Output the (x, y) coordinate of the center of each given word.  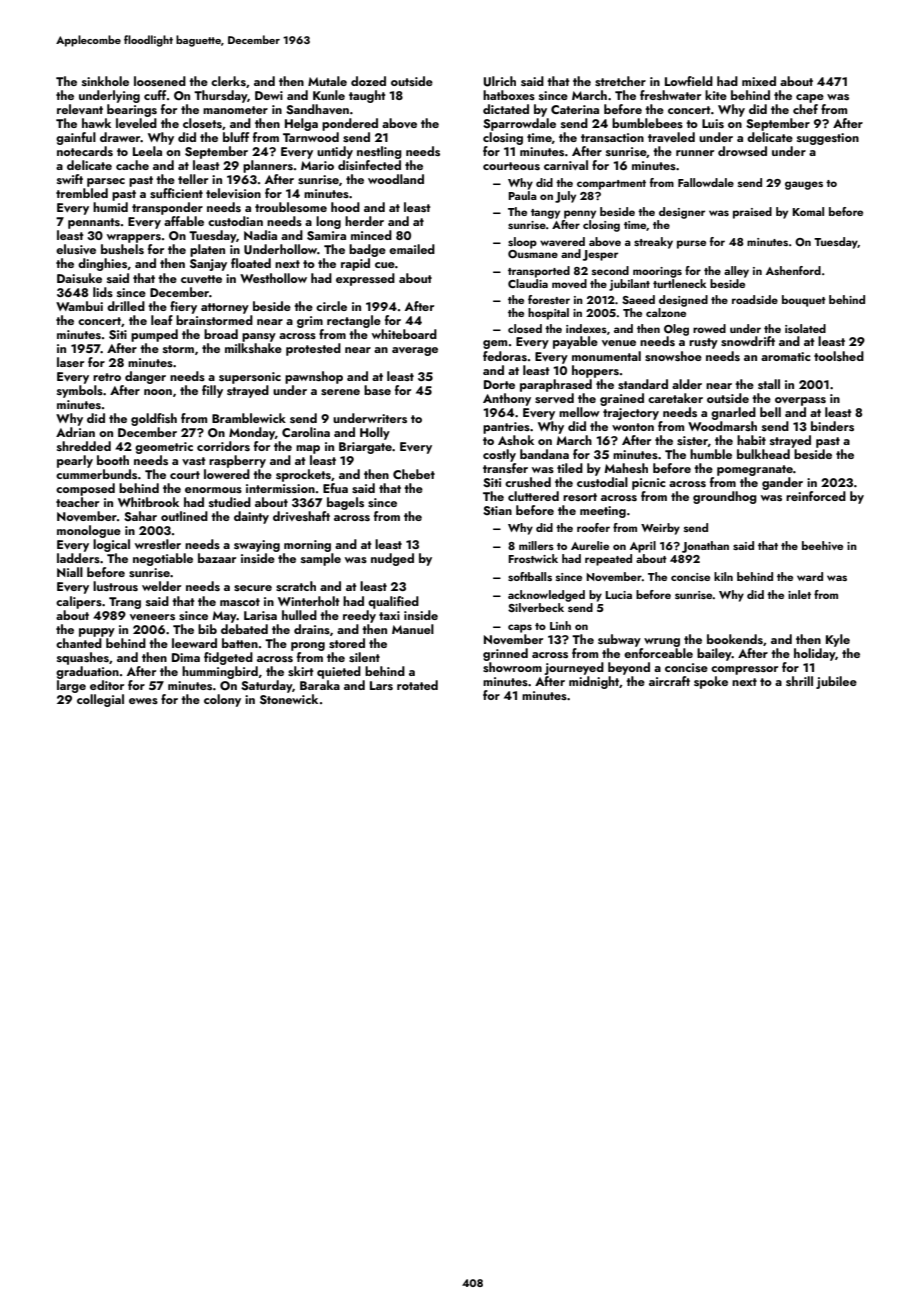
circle (331, 306)
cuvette (201, 279)
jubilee (836, 682)
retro (107, 377)
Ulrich (500, 81)
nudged (392, 559)
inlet (799, 594)
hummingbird (220, 672)
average (415, 351)
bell (770, 412)
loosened (160, 81)
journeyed (574, 668)
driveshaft (301, 516)
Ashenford (793, 270)
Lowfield (689, 81)
